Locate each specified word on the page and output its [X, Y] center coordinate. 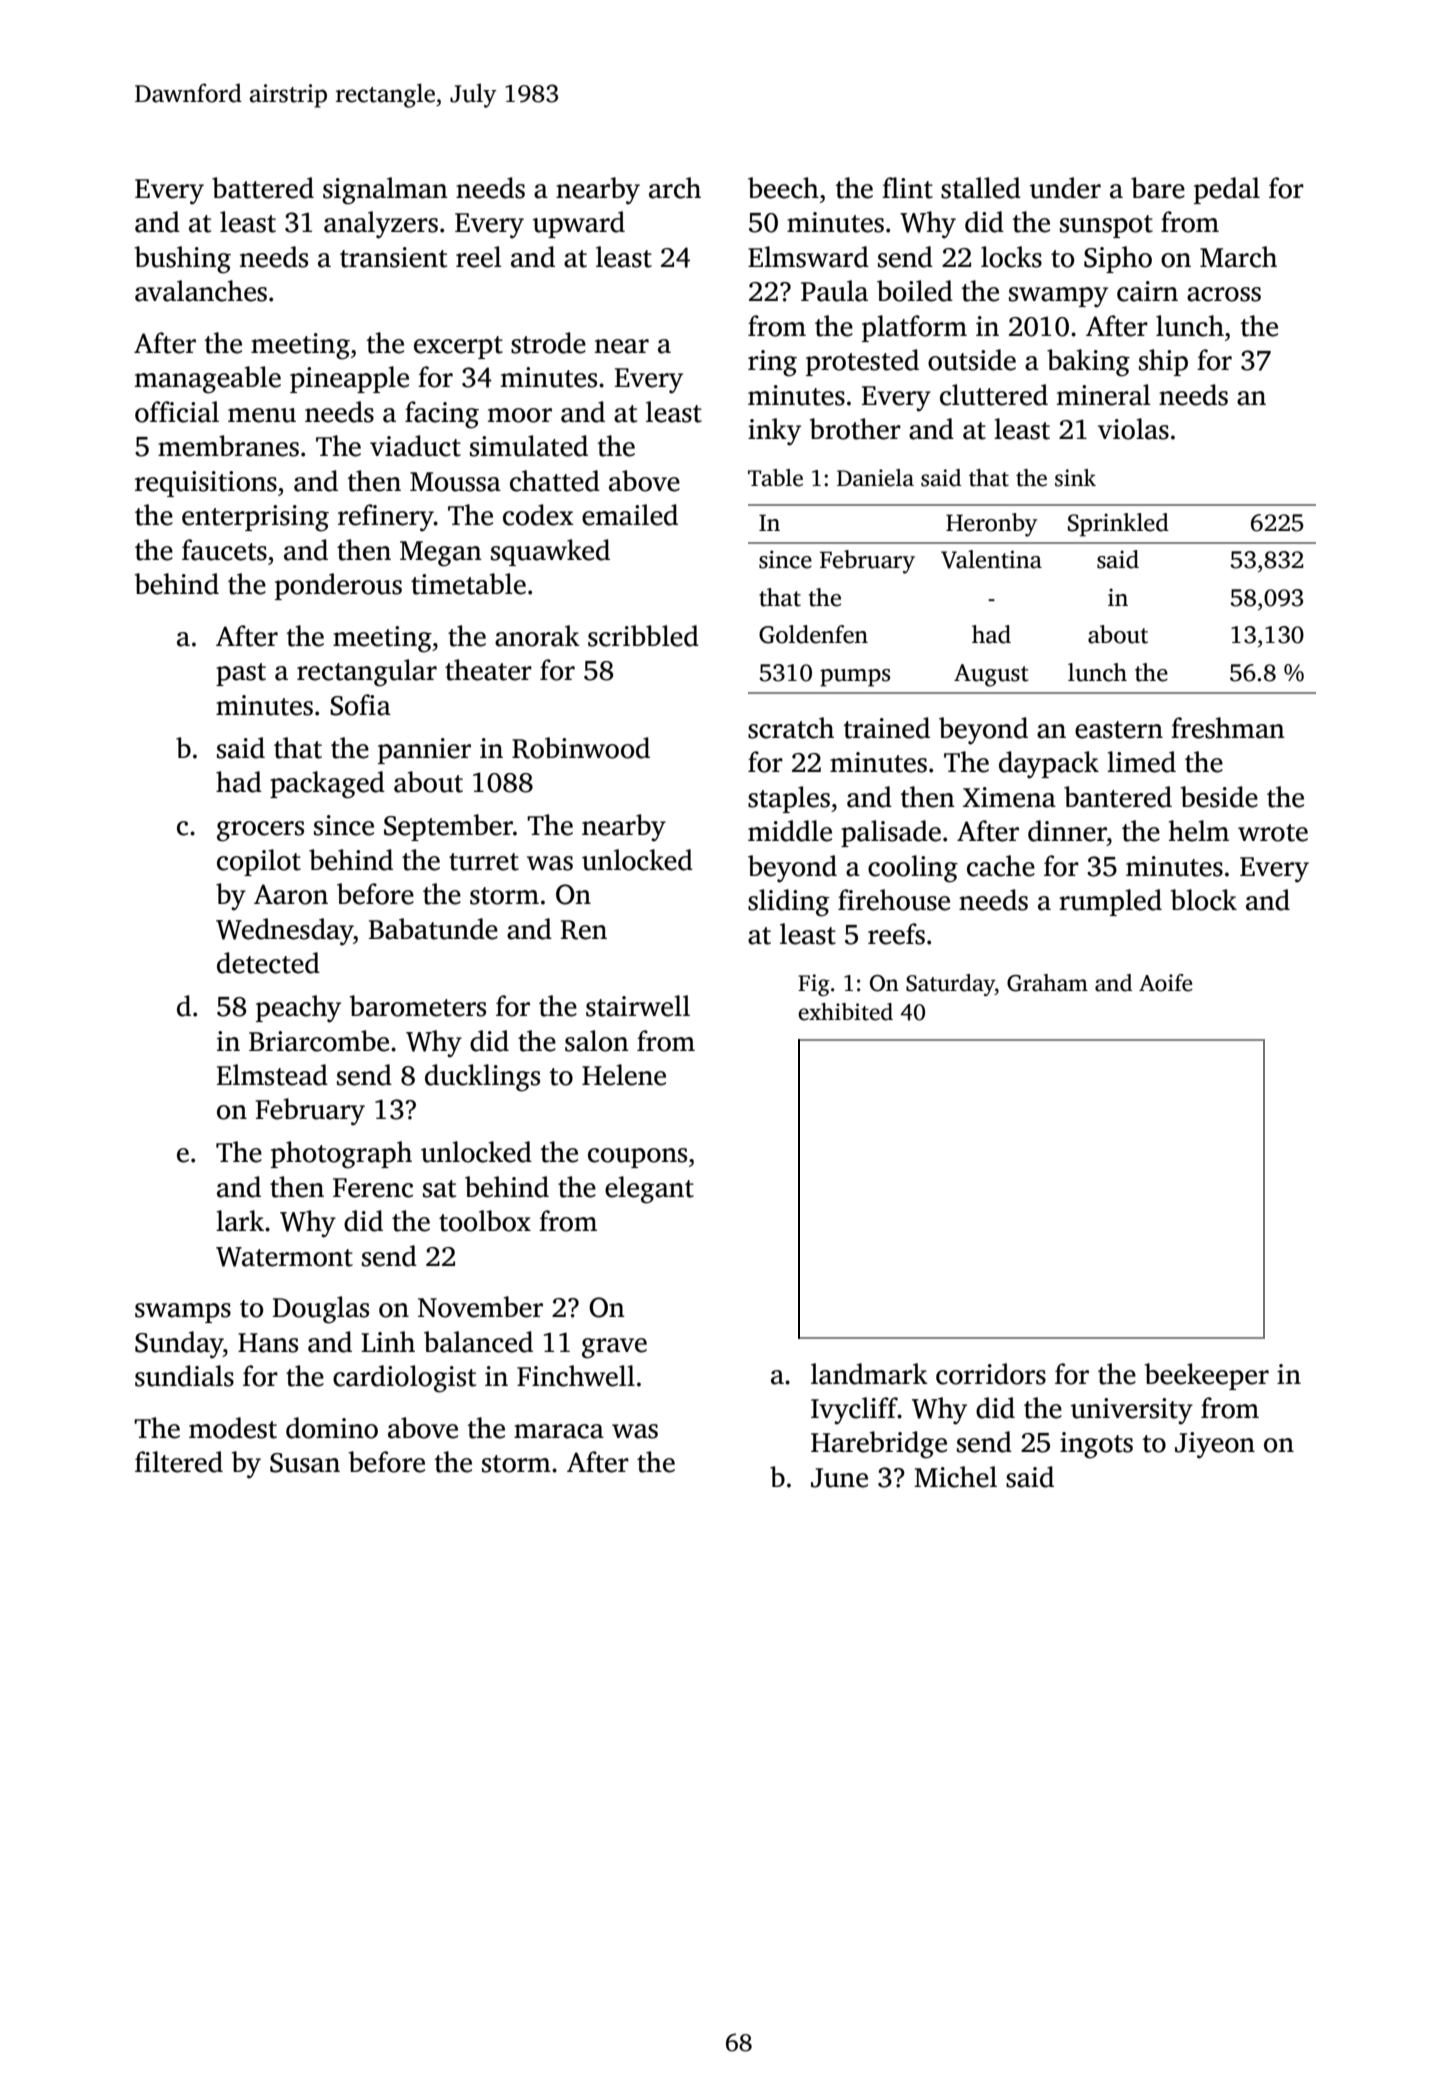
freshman [1228, 728]
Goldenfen [813, 634]
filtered [179, 1462]
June [839, 1478]
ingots [1096, 1445]
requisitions [206, 484]
